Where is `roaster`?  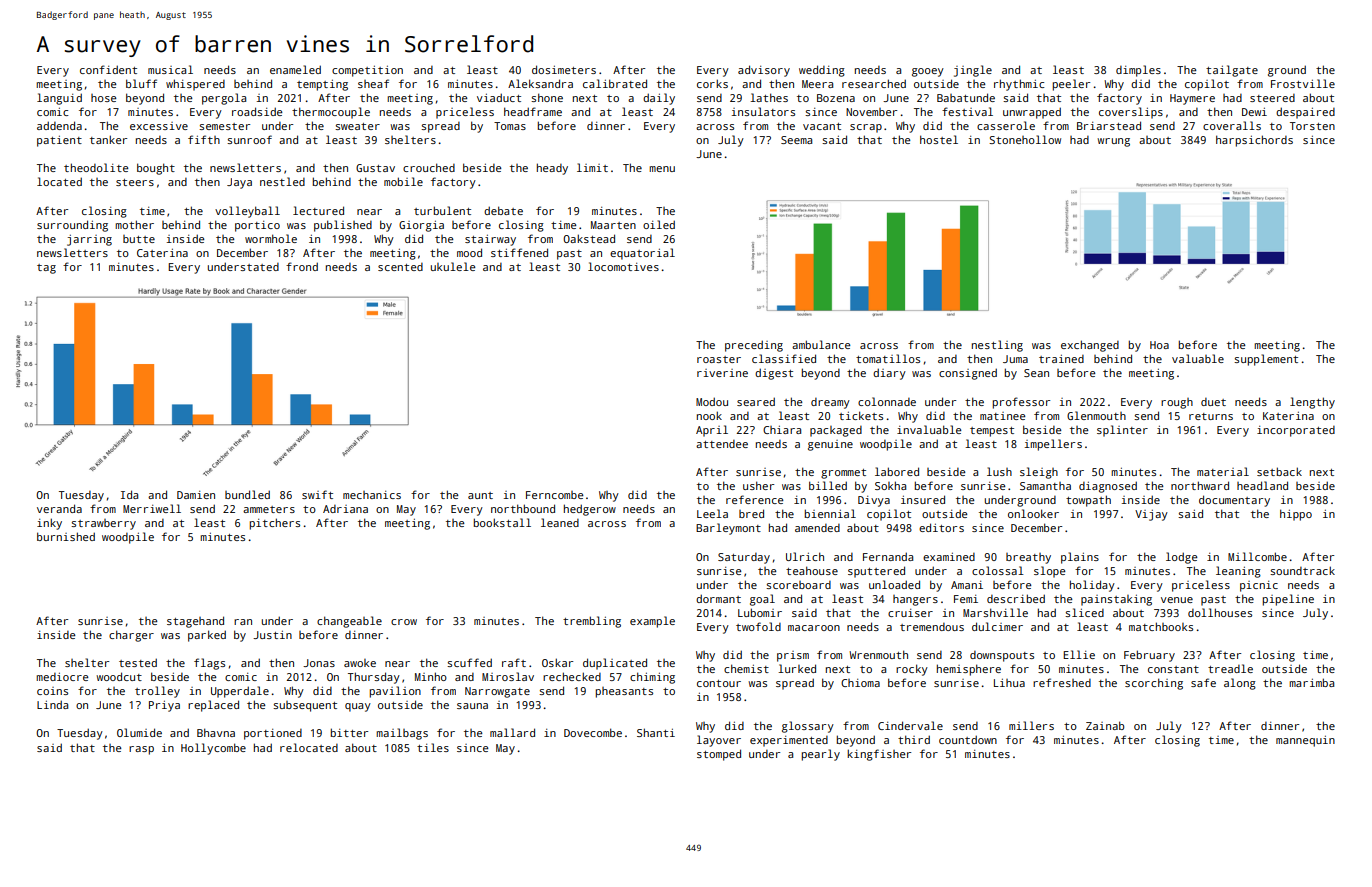
roaster is located at coordinates (719, 359).
